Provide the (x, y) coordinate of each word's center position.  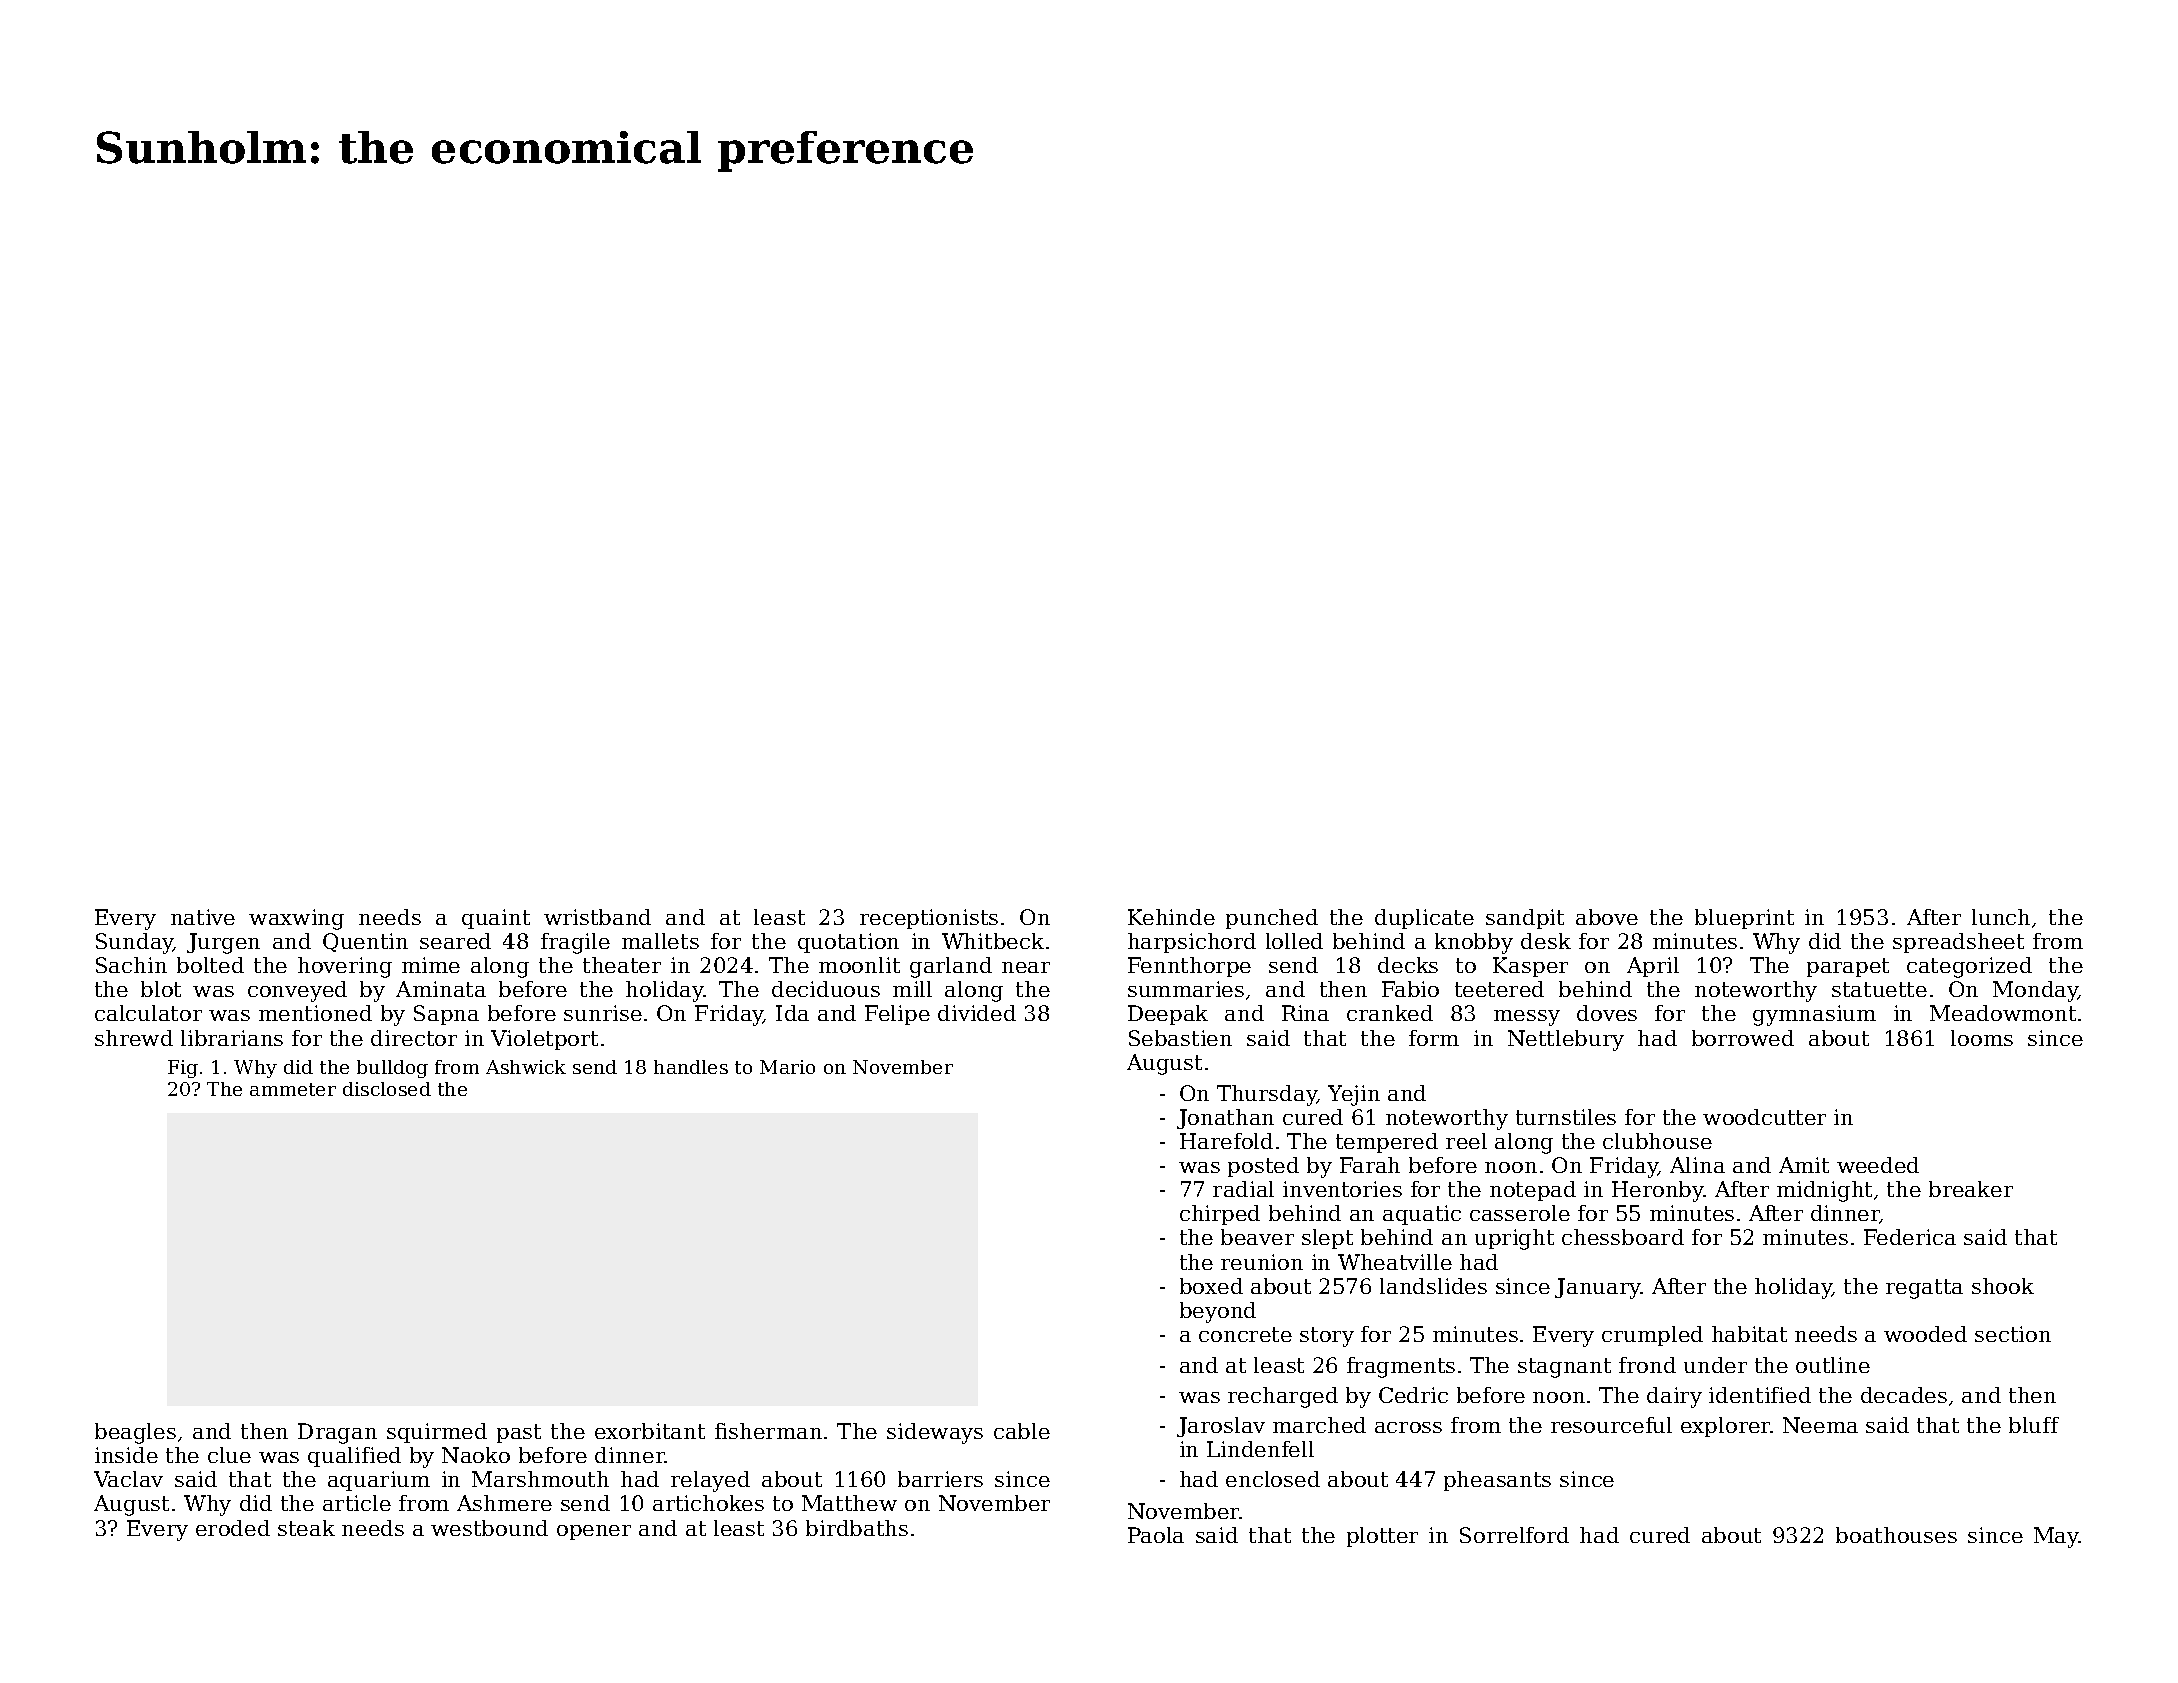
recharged (1283, 1397)
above (1607, 917)
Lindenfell (1260, 1449)
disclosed (387, 1089)
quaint (496, 919)
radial (1243, 1189)
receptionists (929, 919)
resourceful (1611, 1425)
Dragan (337, 1433)
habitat (1749, 1334)
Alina (1697, 1165)
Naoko (476, 1455)
